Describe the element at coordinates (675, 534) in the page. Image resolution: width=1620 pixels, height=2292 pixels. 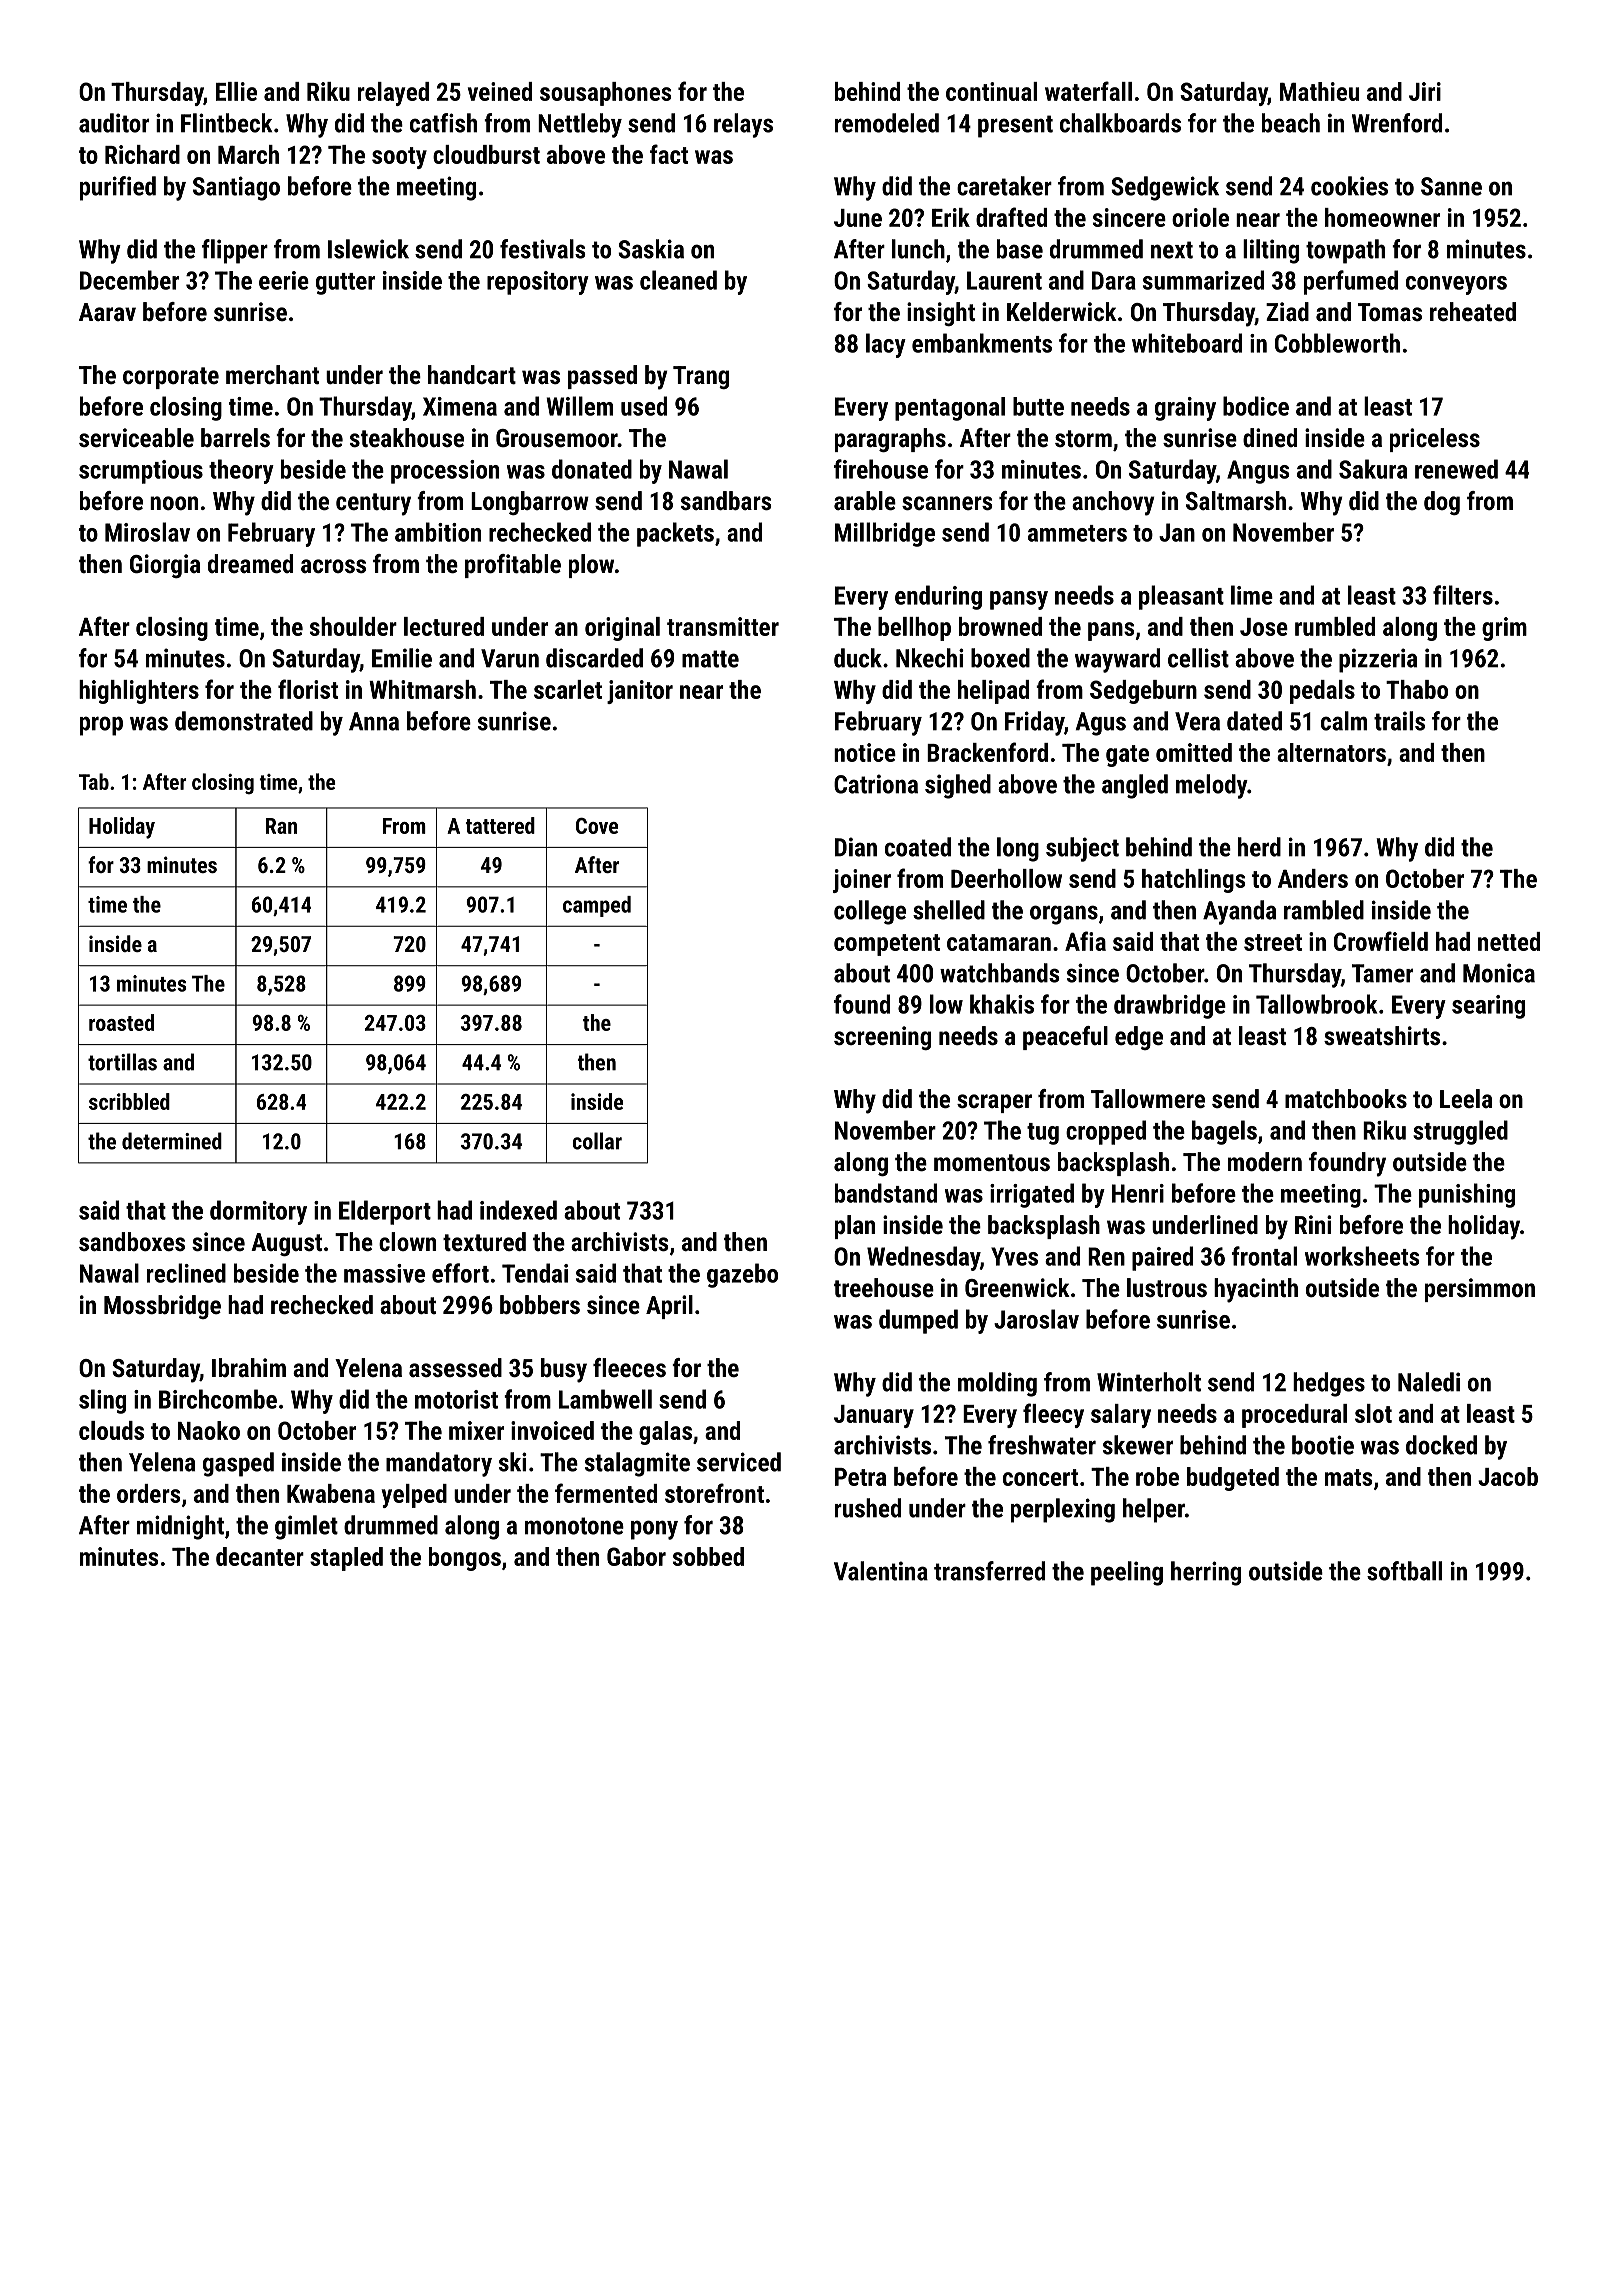
I see `packets` at that location.
